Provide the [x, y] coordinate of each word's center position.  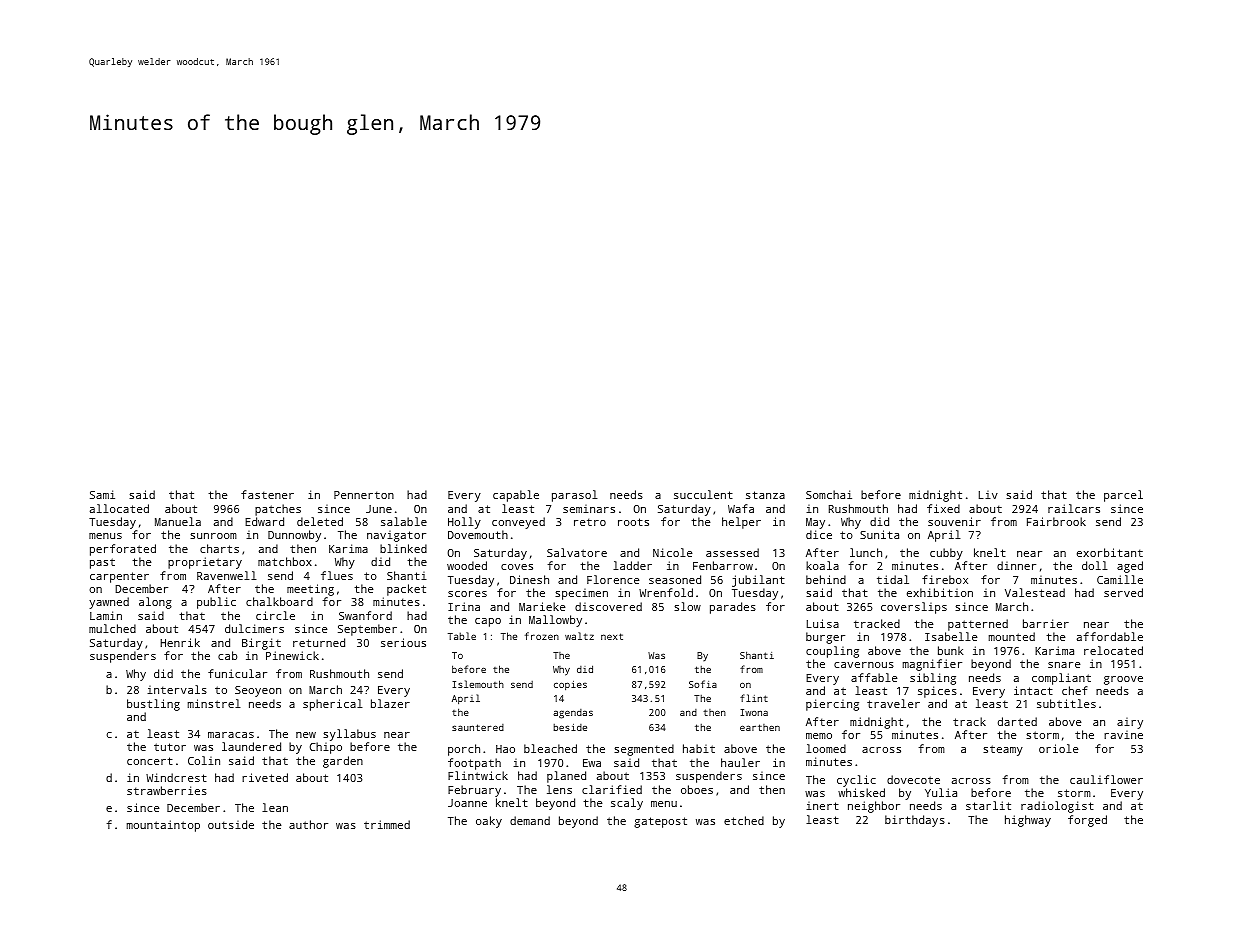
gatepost [660, 822]
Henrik [180, 642]
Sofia [703, 684]
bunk [951, 650]
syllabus [349, 735]
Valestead [1035, 592]
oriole [1059, 748]
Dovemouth [478, 534]
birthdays [915, 821]
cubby [946, 554]
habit [699, 748]
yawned [109, 603]
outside [231, 824]
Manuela [178, 521]
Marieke [542, 606]
